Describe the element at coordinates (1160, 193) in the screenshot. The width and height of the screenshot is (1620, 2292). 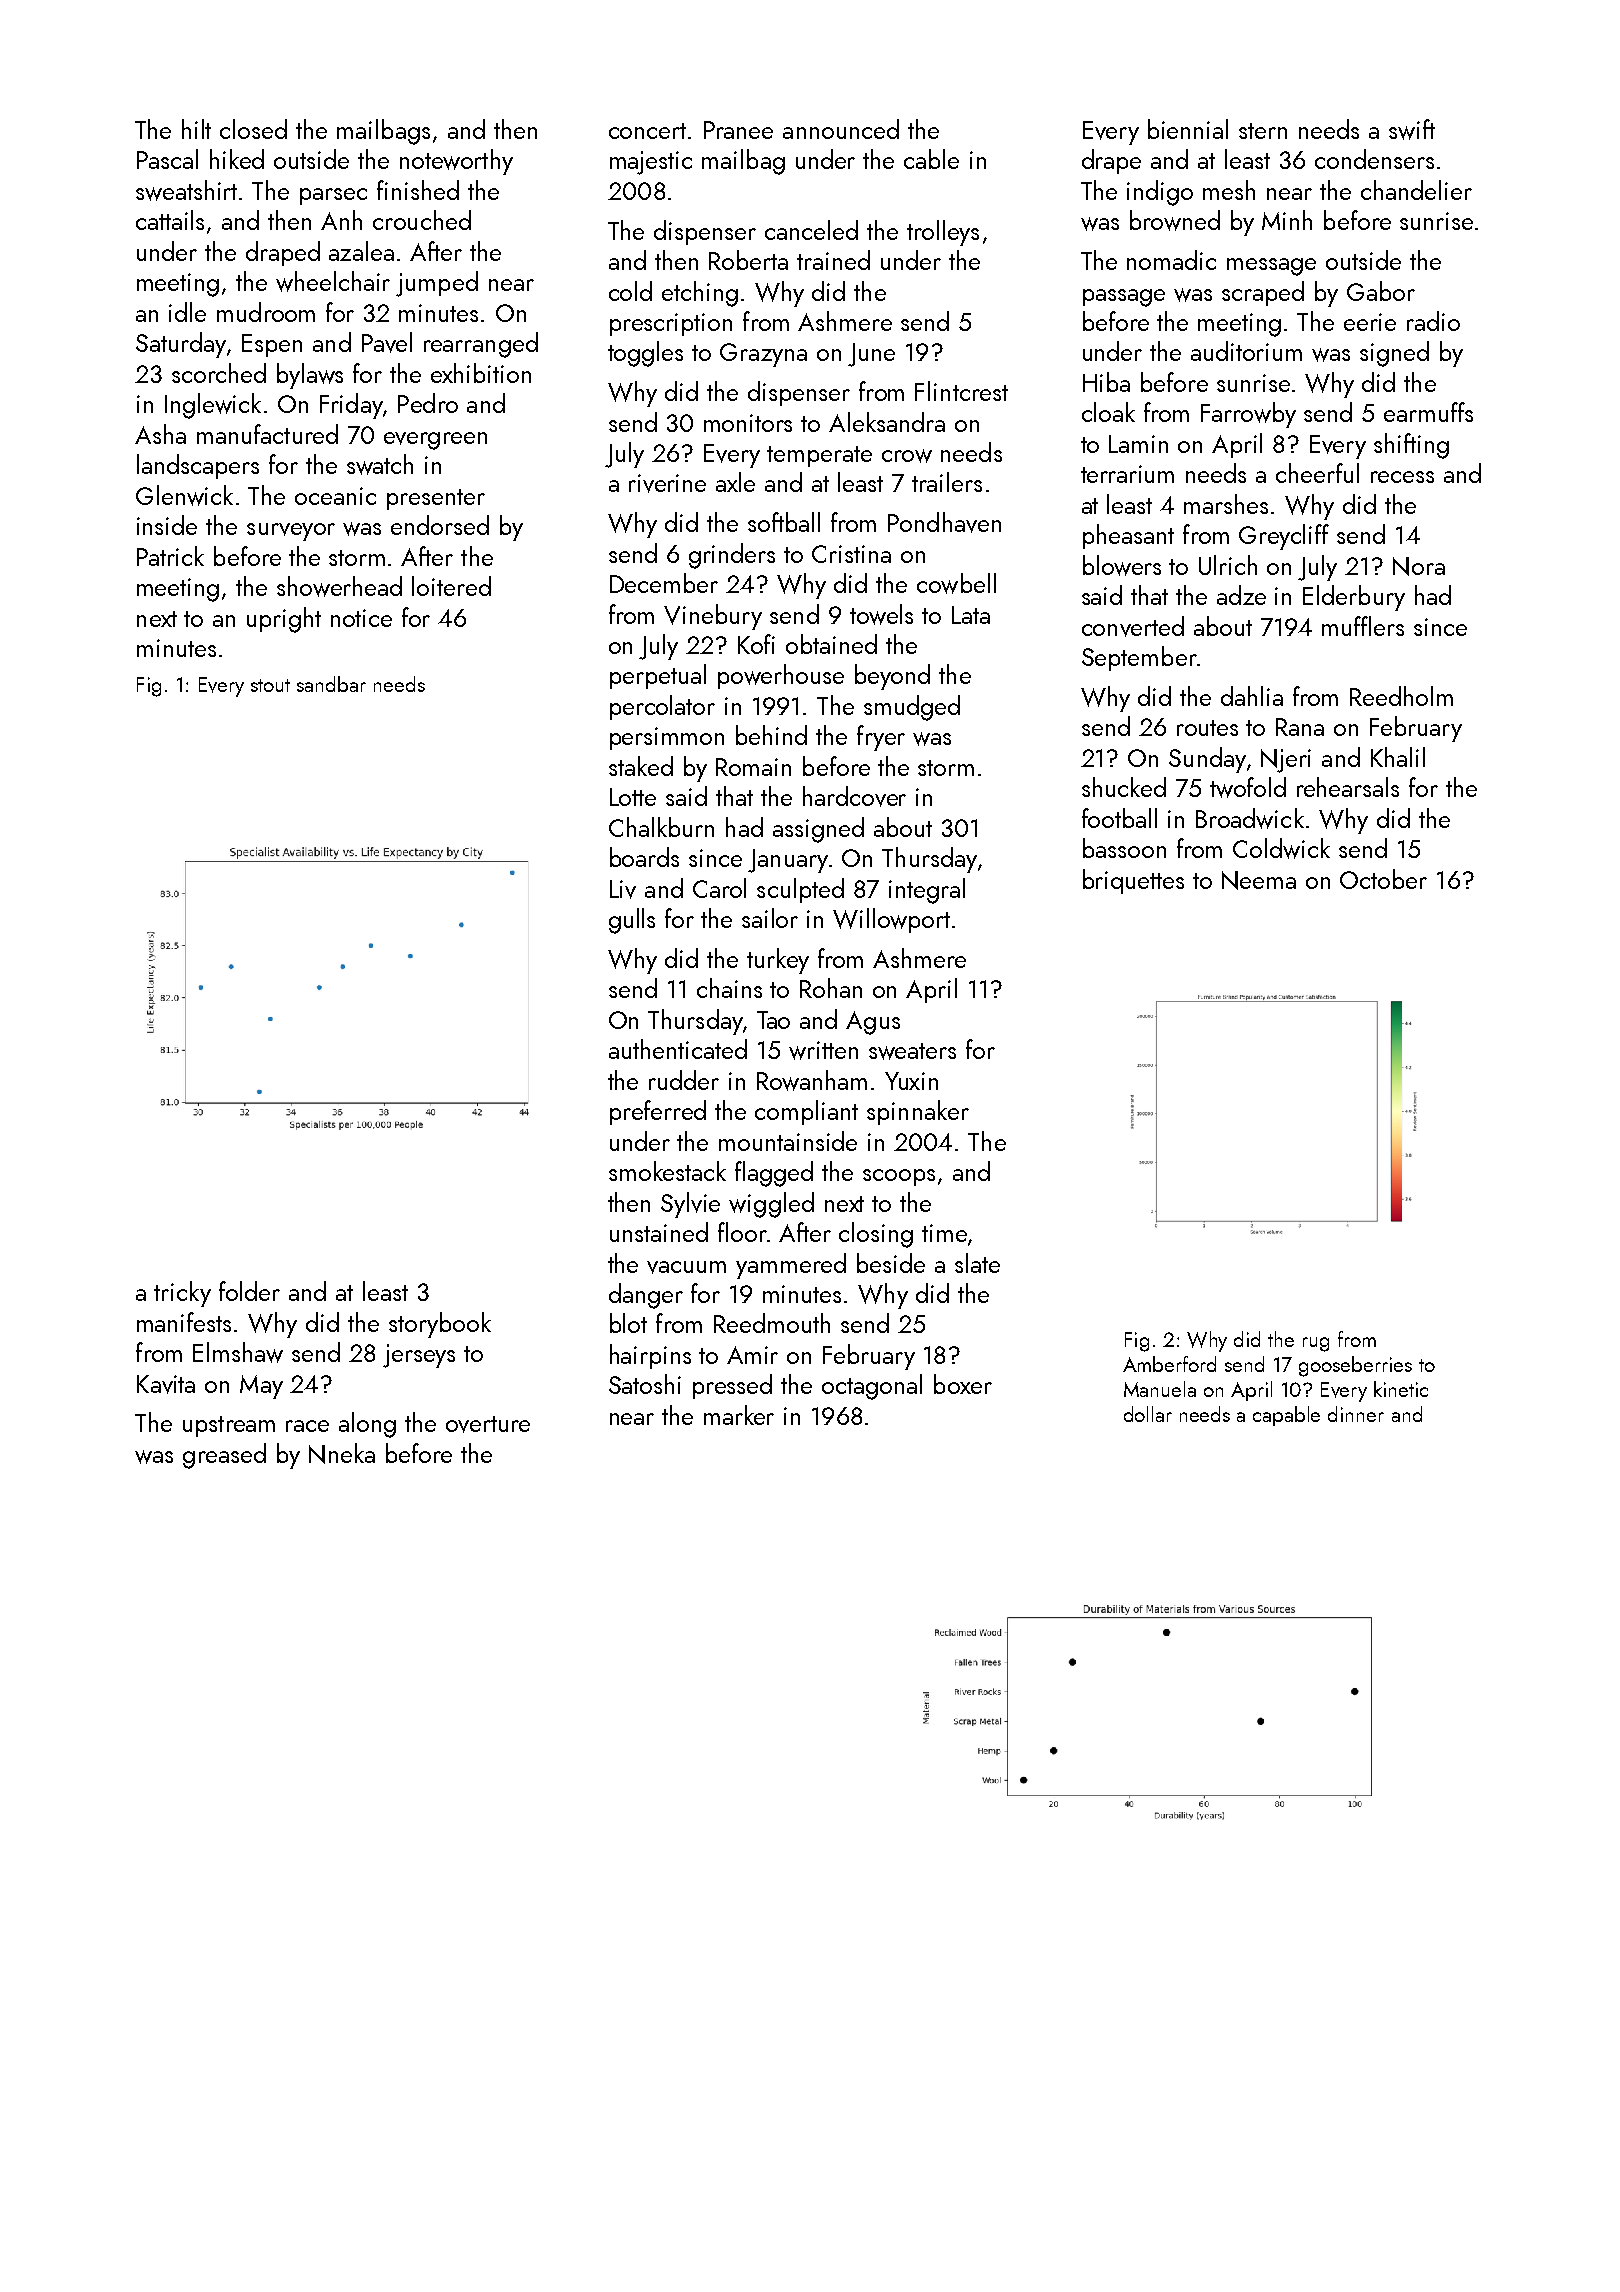
I see `indigo` at that location.
